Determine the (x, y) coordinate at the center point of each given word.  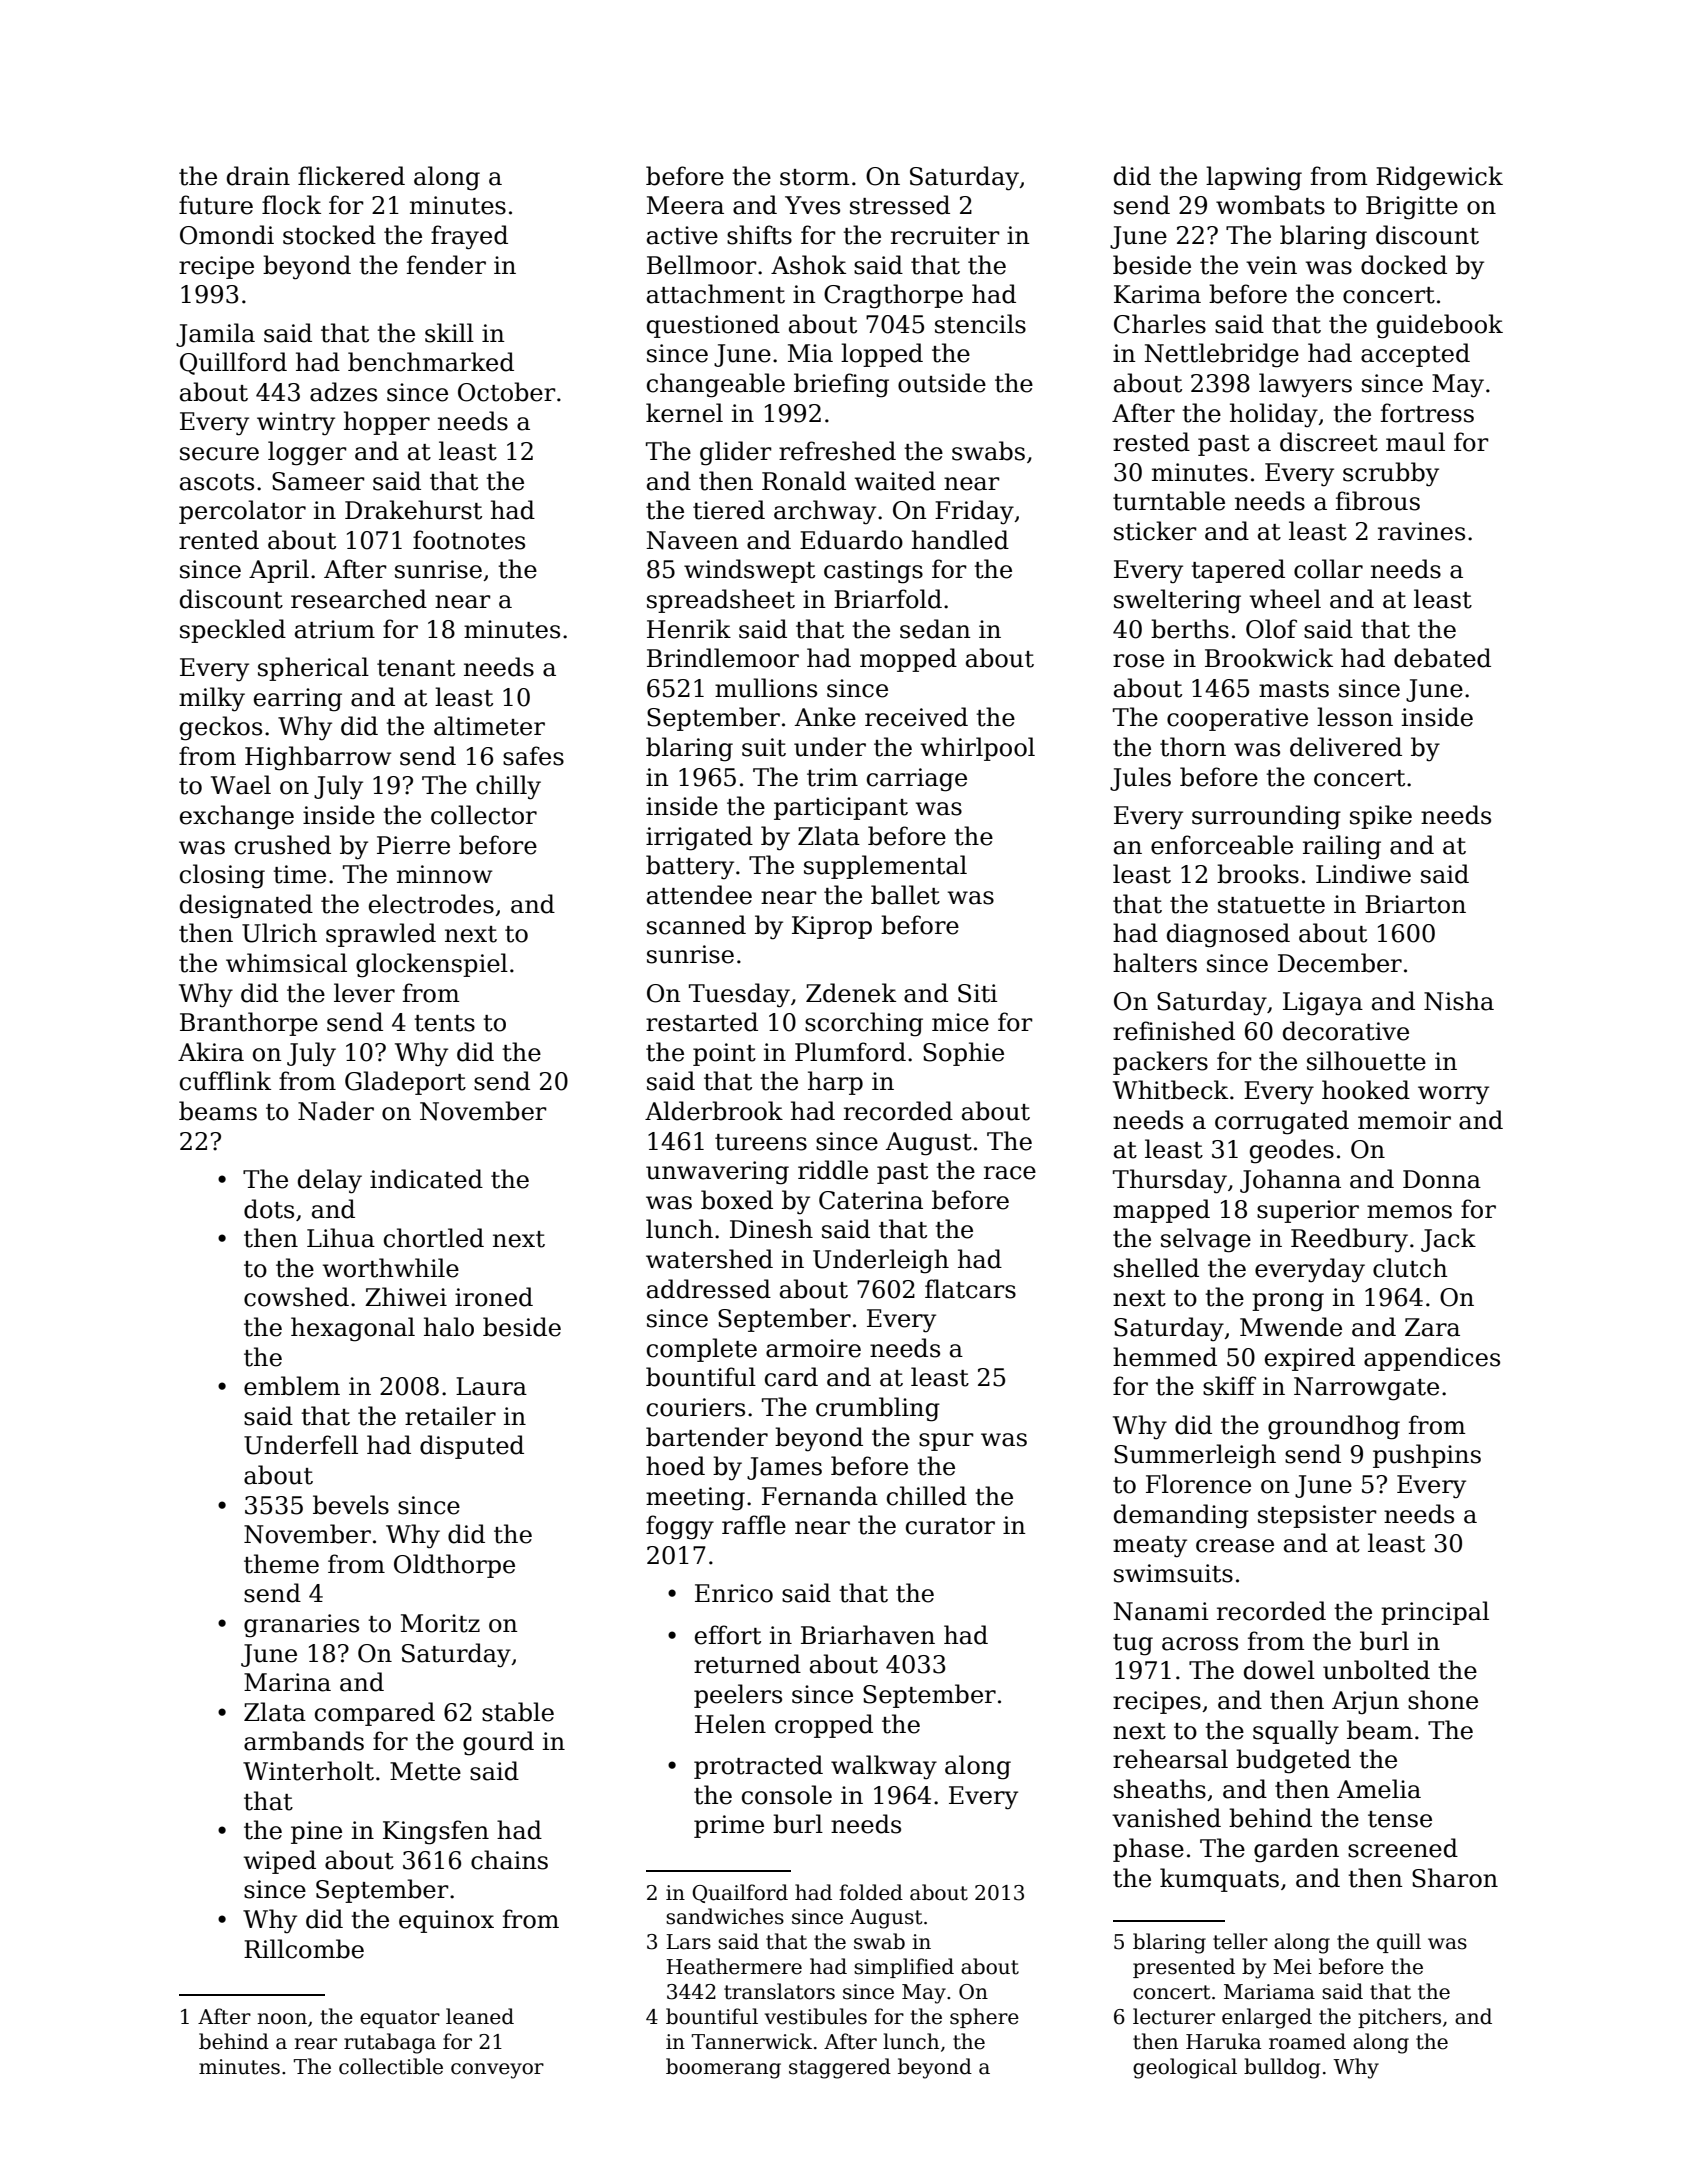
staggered (840, 2068)
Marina (287, 1682)
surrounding (1266, 817)
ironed (494, 1297)
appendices (1432, 1359)
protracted (758, 1767)
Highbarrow (318, 758)
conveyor (497, 2071)
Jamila (215, 335)
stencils (980, 324)
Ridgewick (1439, 178)
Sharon (1455, 1878)
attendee (699, 895)
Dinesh (771, 1229)
